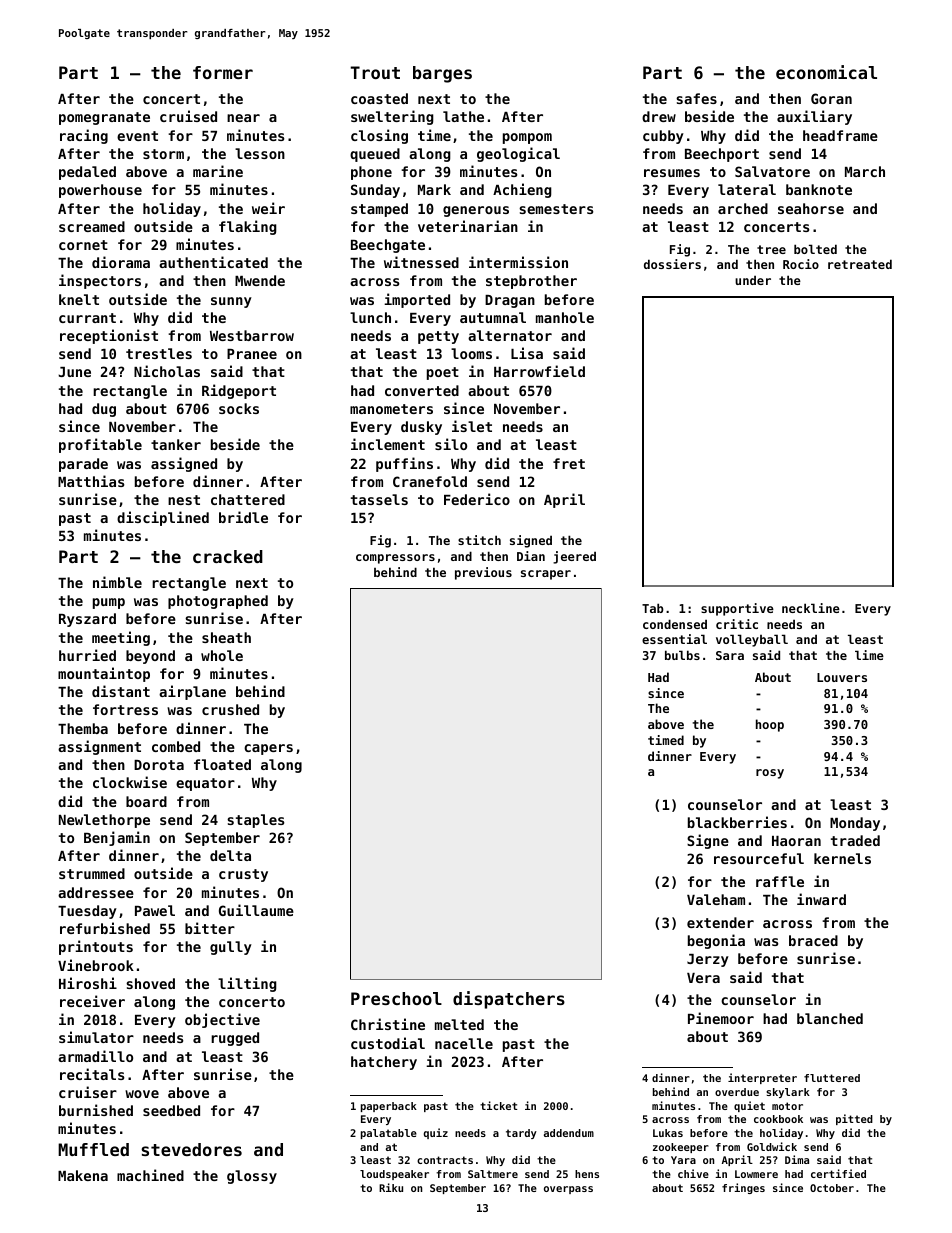 The image size is (952, 1233). What do you see at coordinates (477, 499) in the image?
I see `Federico` at bounding box center [477, 499].
